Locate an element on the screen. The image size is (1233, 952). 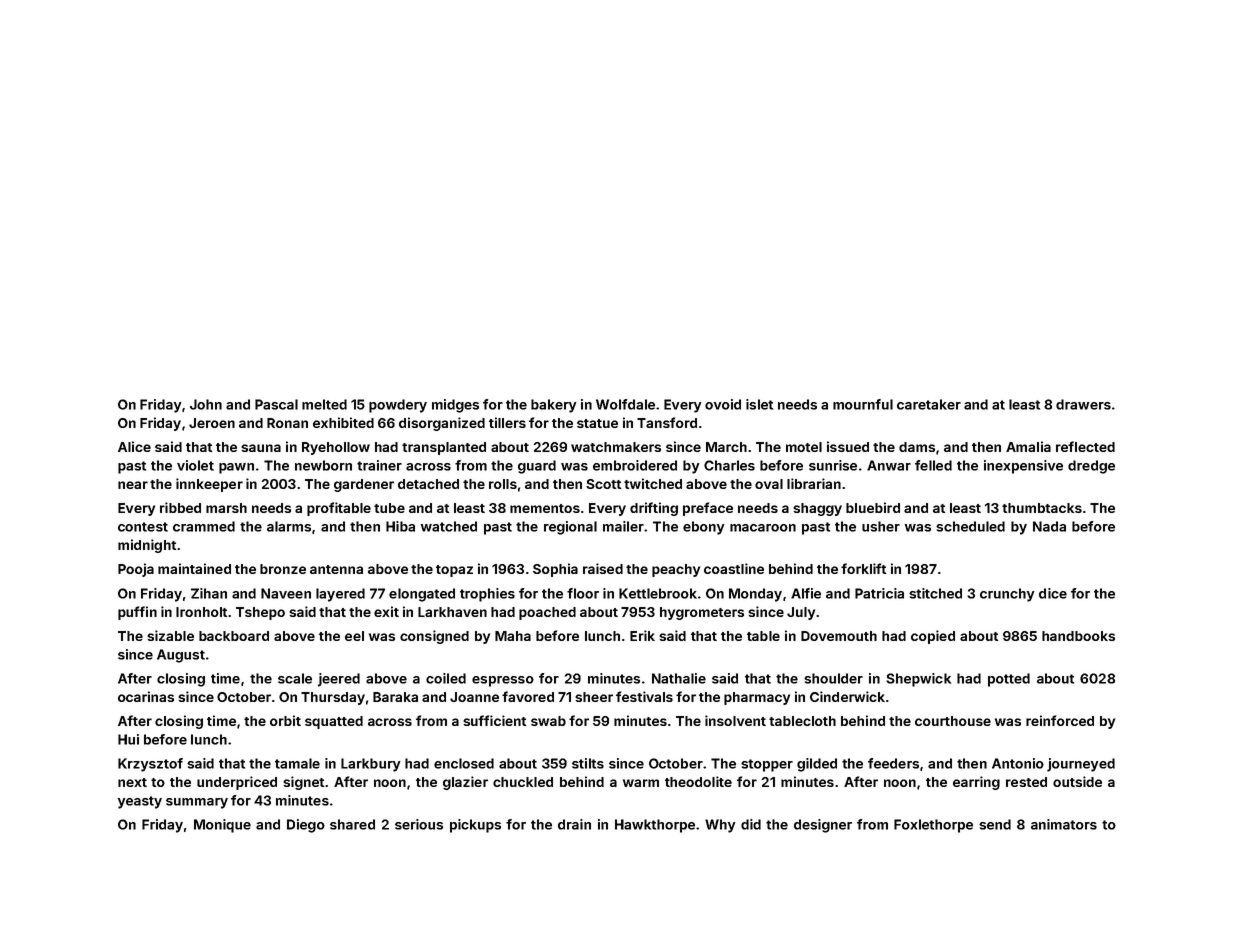
Amalia is located at coordinates (1028, 446).
